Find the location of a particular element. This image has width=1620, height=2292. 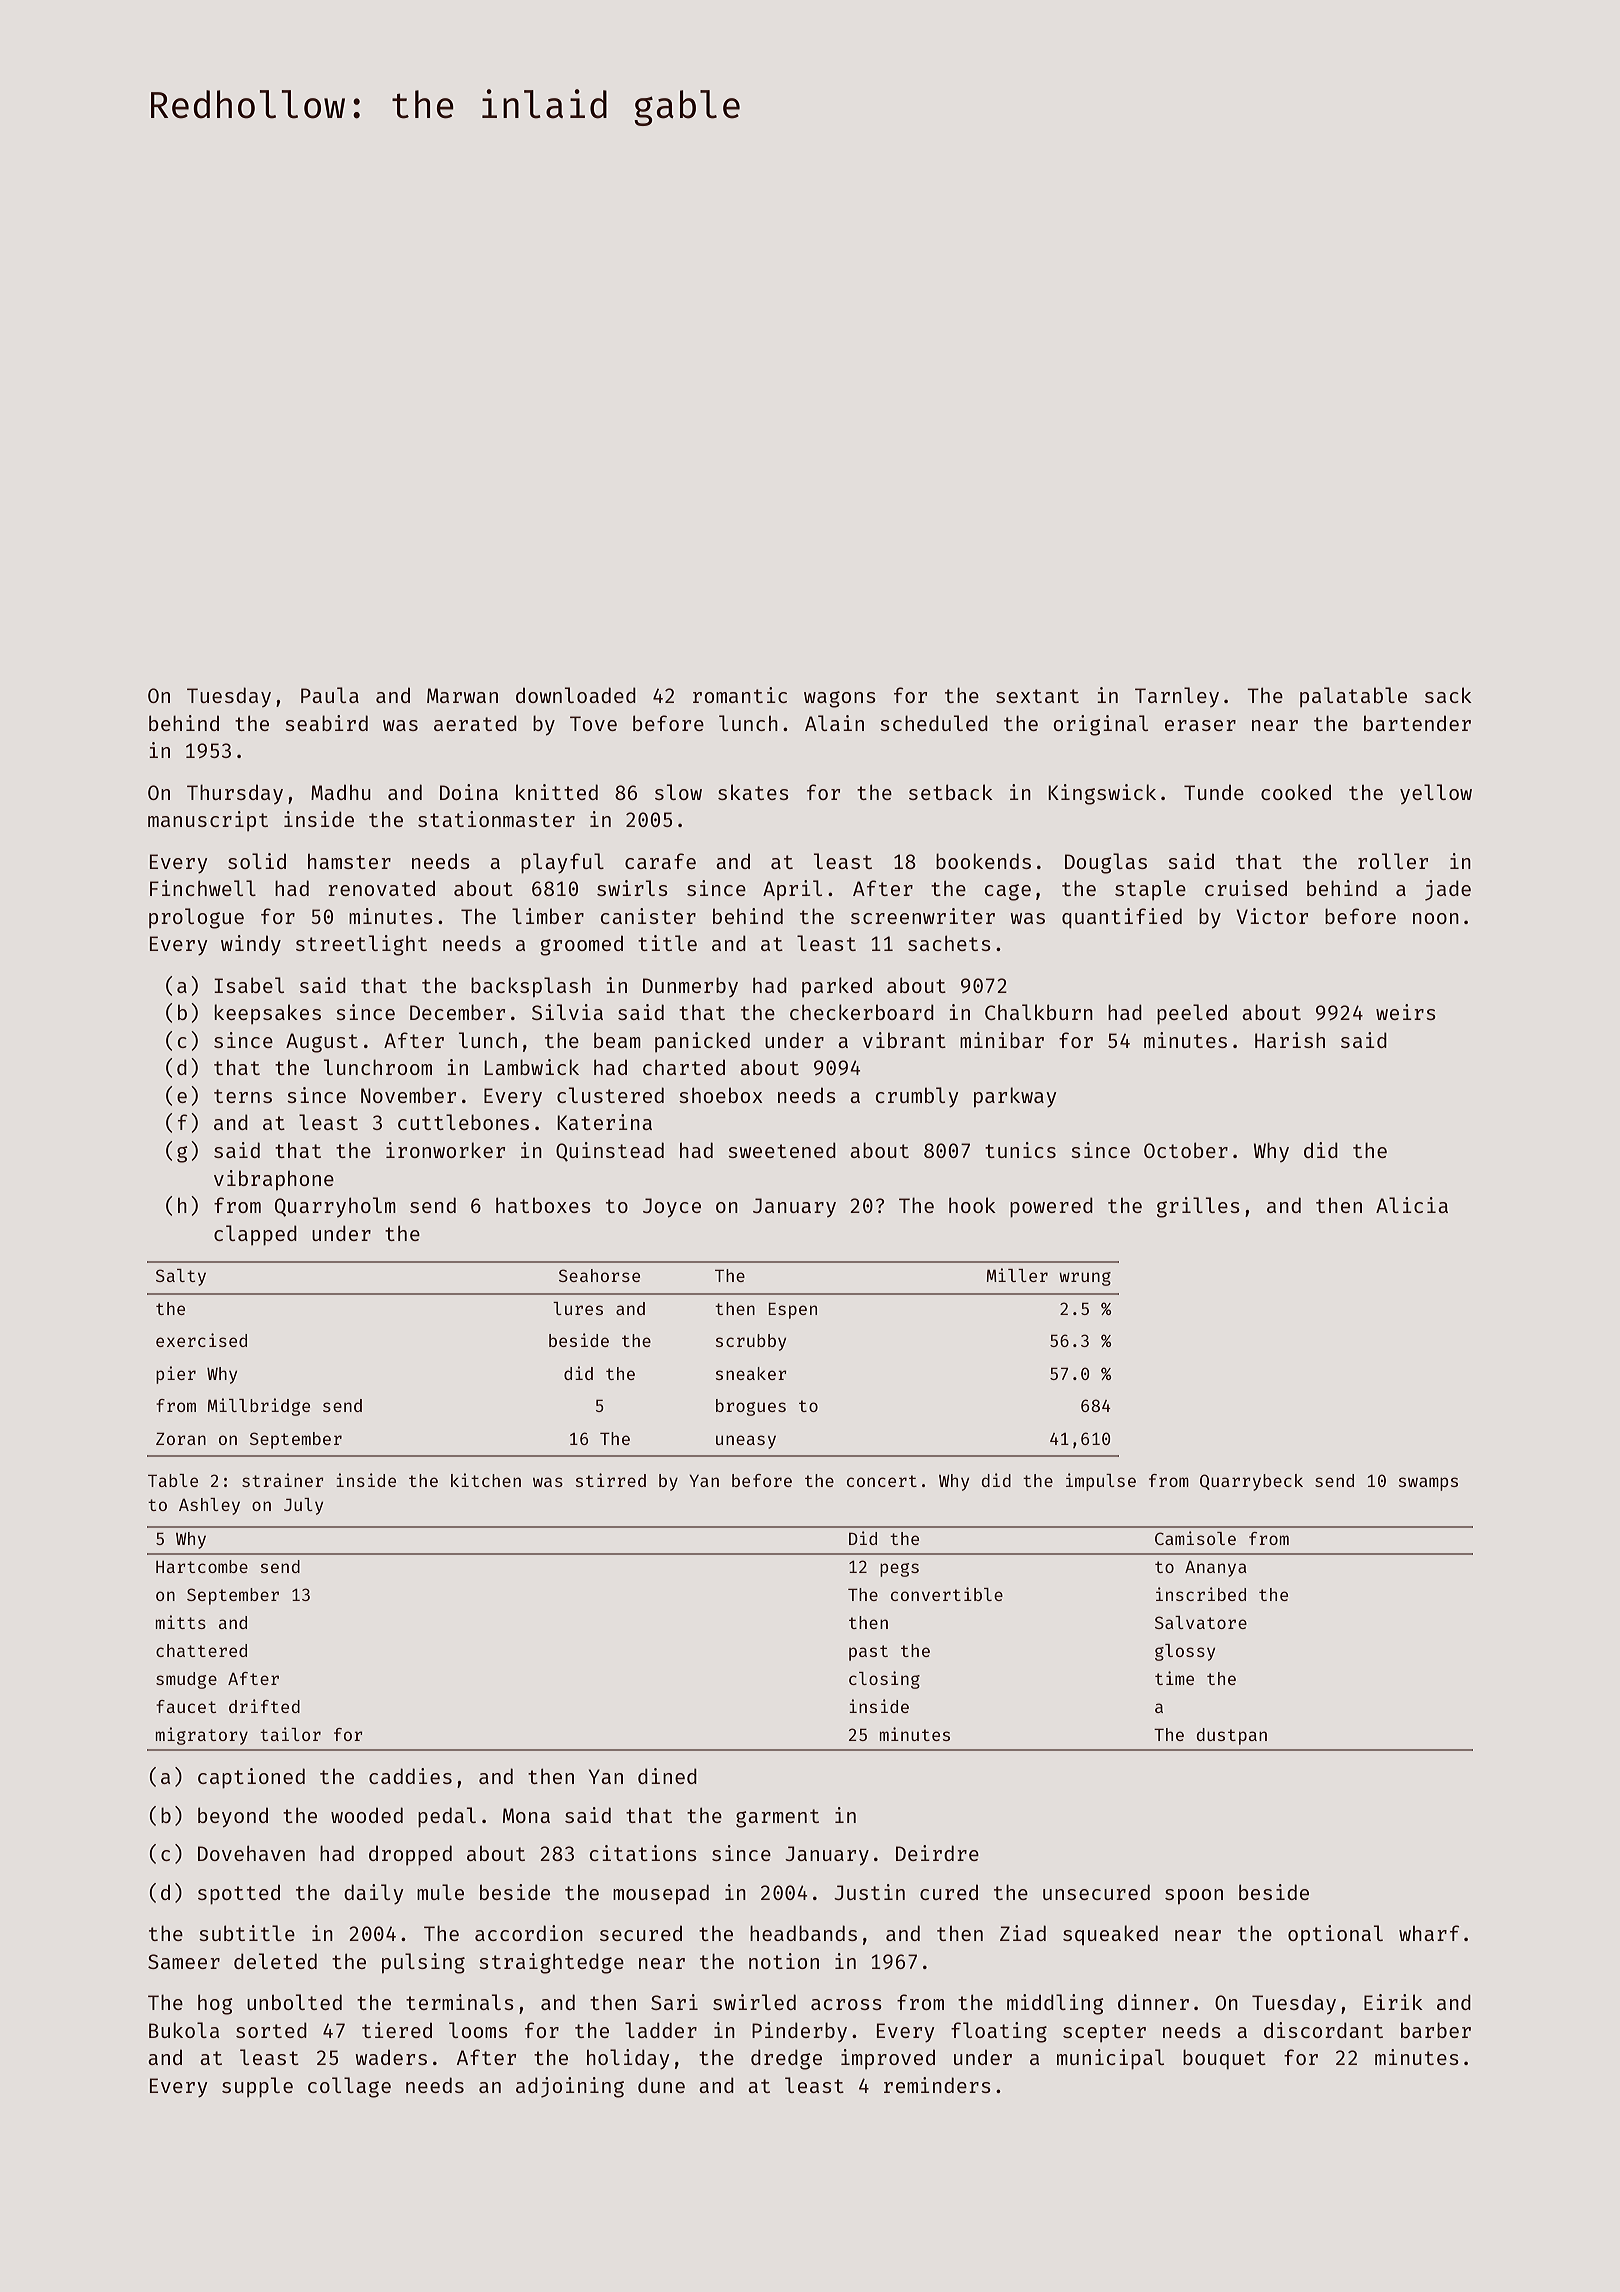

Salty is located at coordinates (181, 1277).
